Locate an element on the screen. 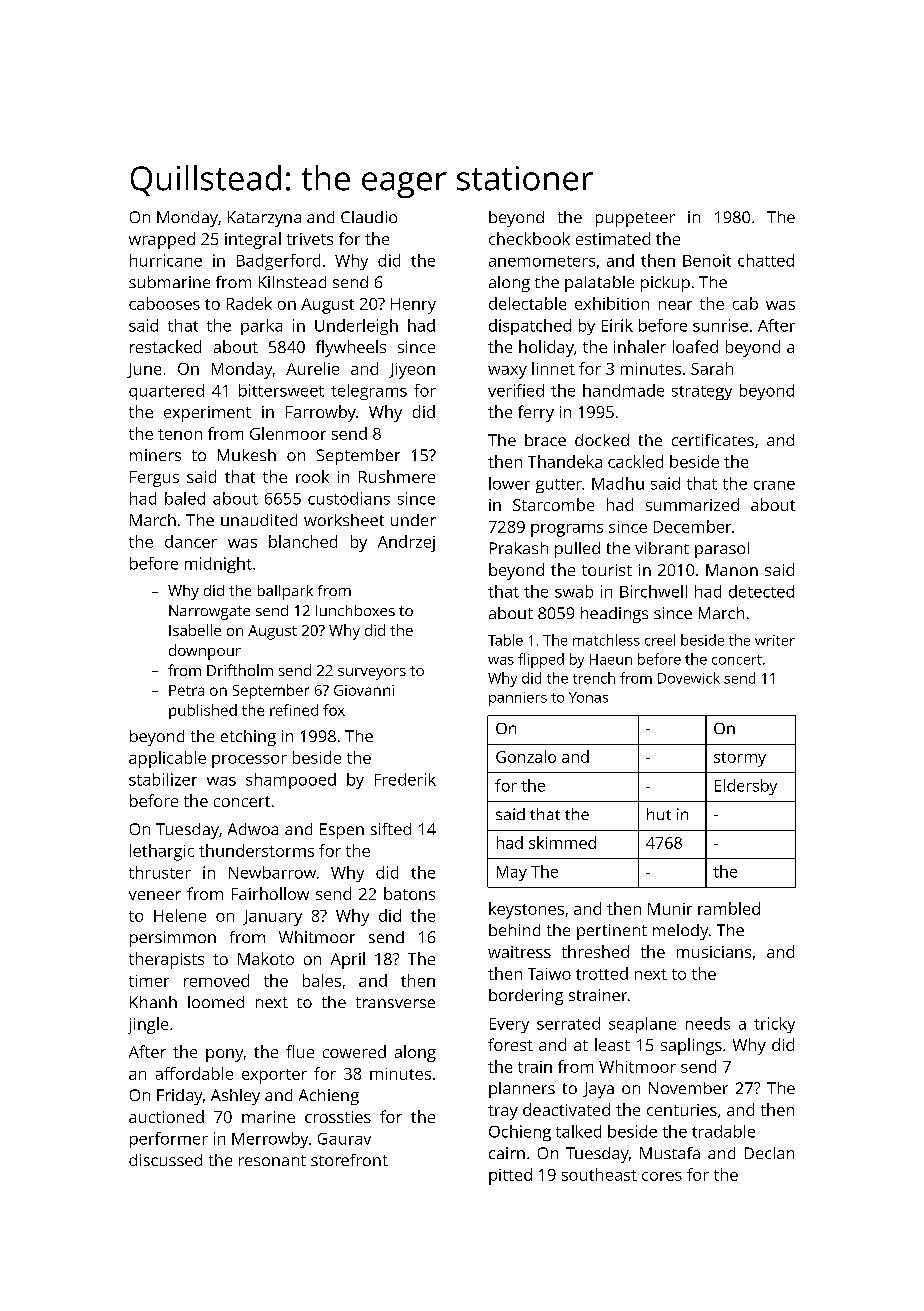 This screenshot has height=1311, width=924. Kilnstead is located at coordinates (292, 282).
